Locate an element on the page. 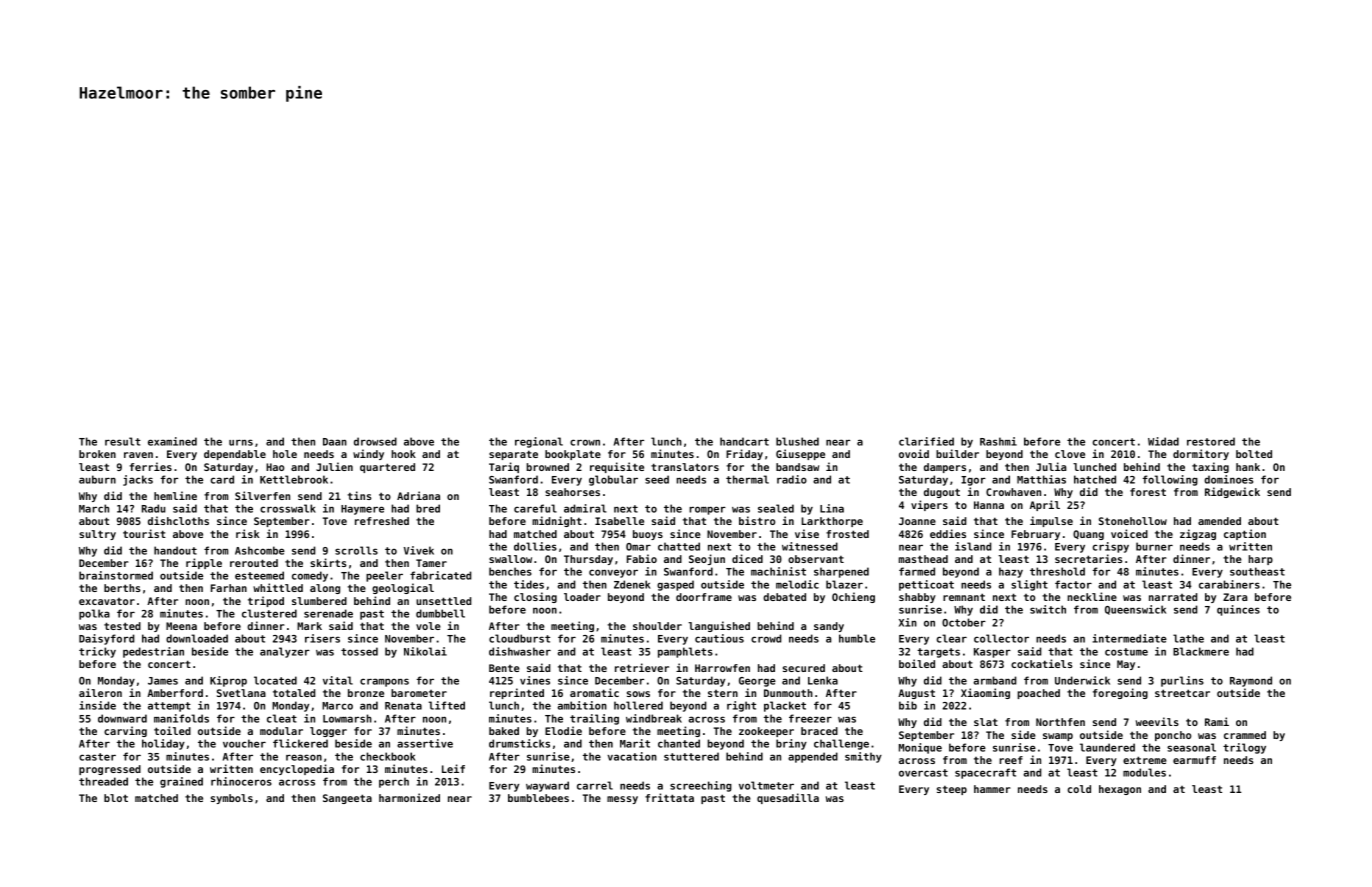  caster is located at coordinates (97, 757).
